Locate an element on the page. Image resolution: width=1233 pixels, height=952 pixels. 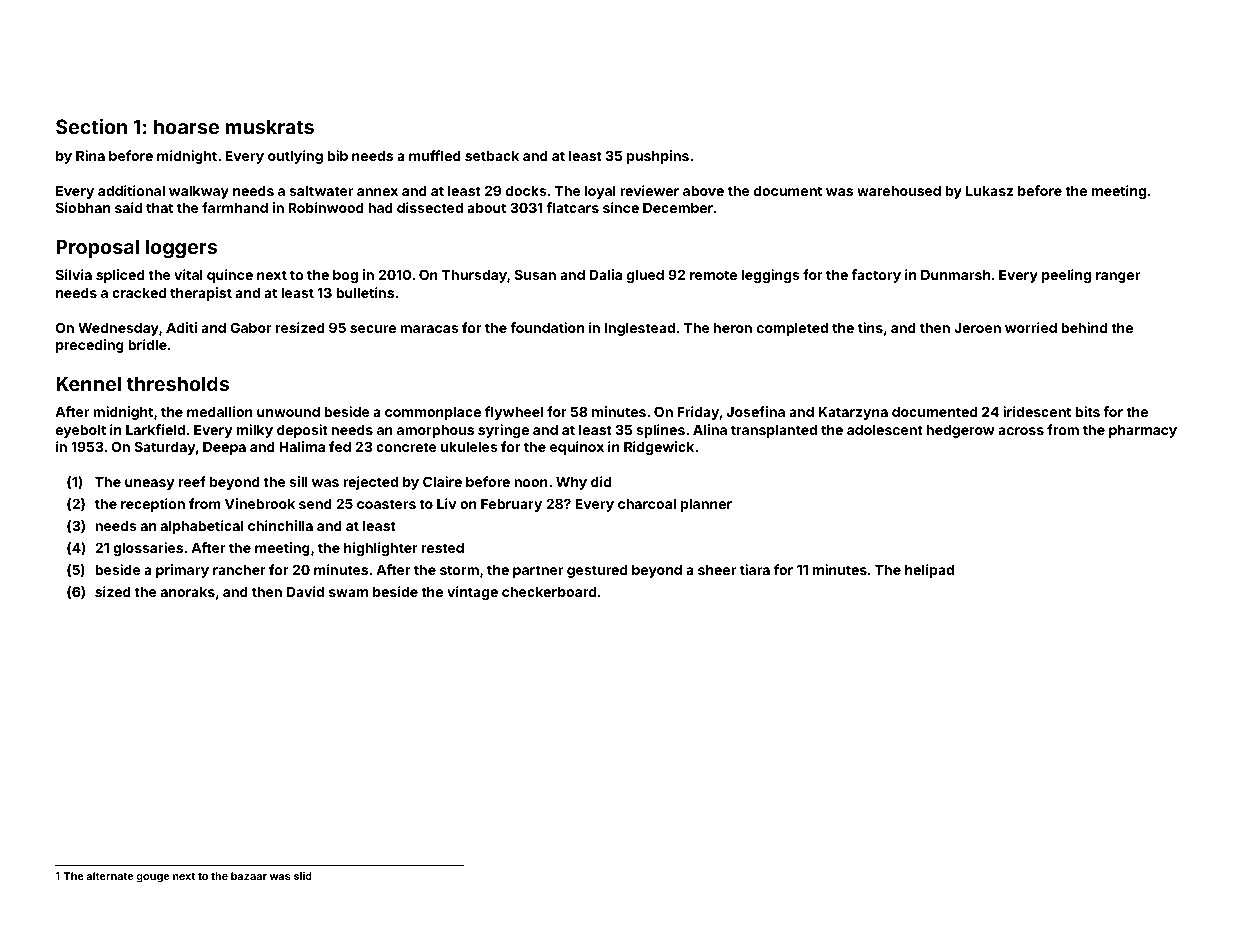
heron is located at coordinates (733, 328).
